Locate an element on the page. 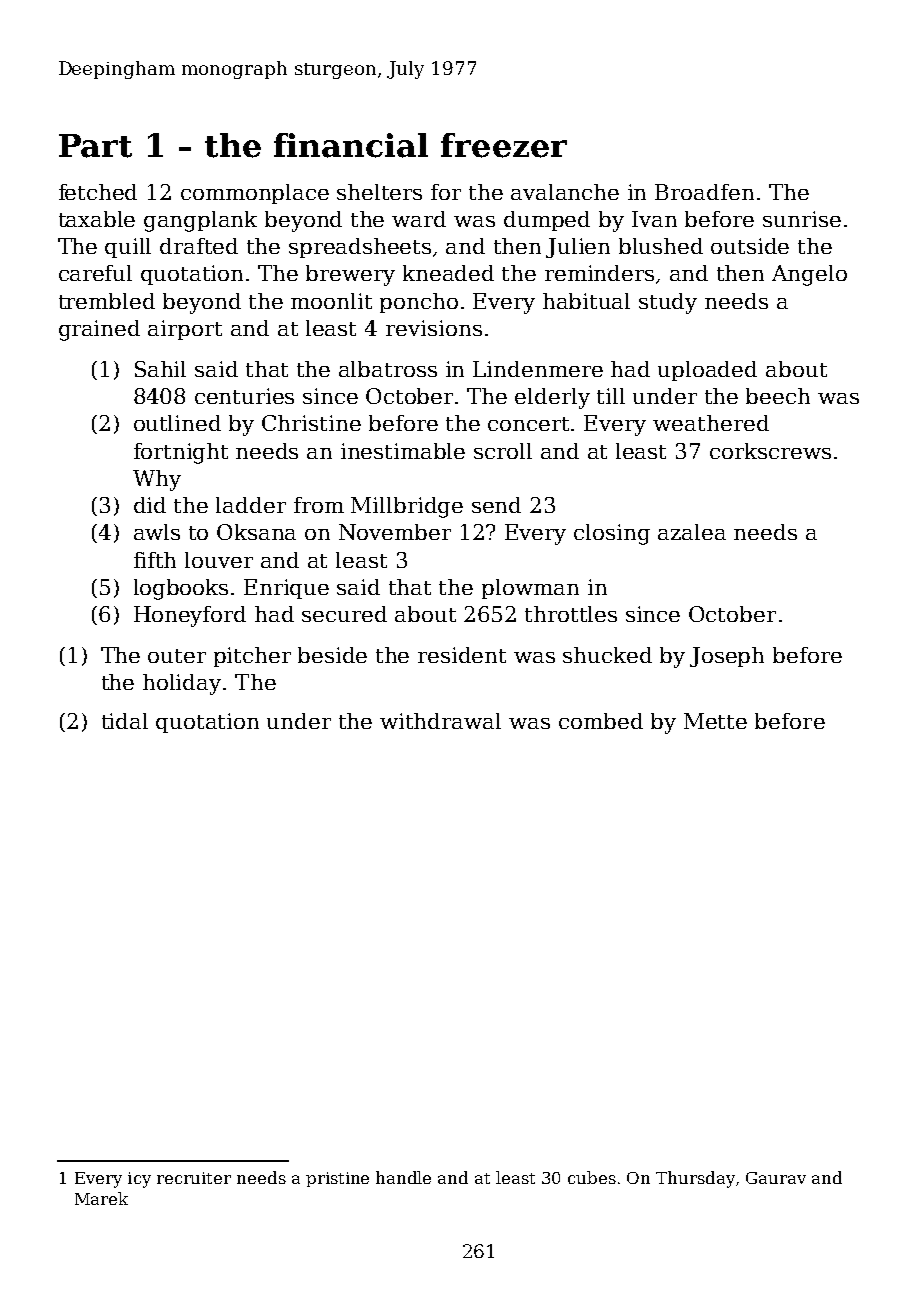 The width and height of the image is (924, 1311). gangplank is located at coordinates (200, 221).
